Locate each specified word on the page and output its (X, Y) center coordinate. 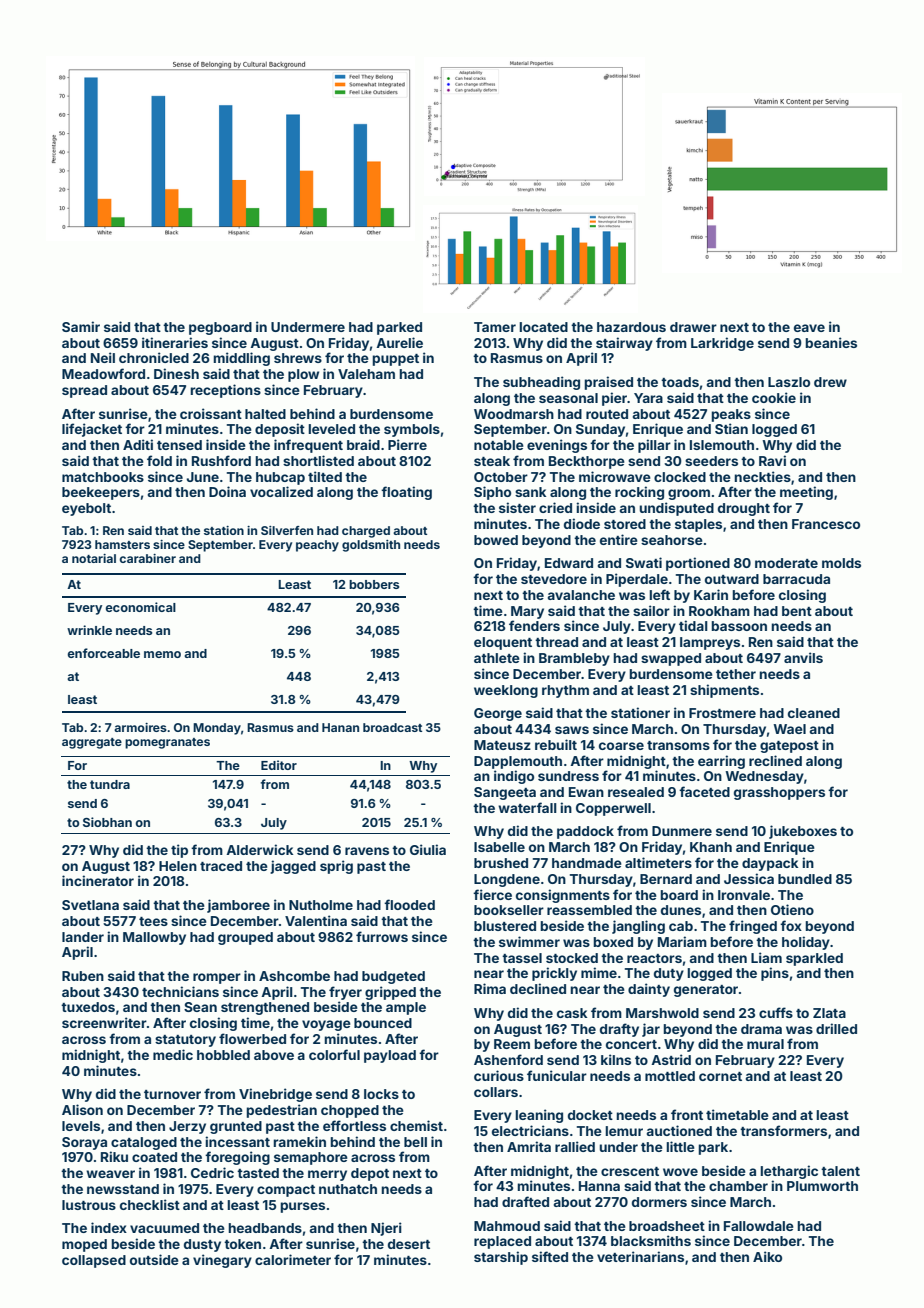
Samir (81, 326)
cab (681, 926)
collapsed (94, 1261)
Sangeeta (505, 793)
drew (830, 382)
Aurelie (399, 342)
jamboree (238, 906)
